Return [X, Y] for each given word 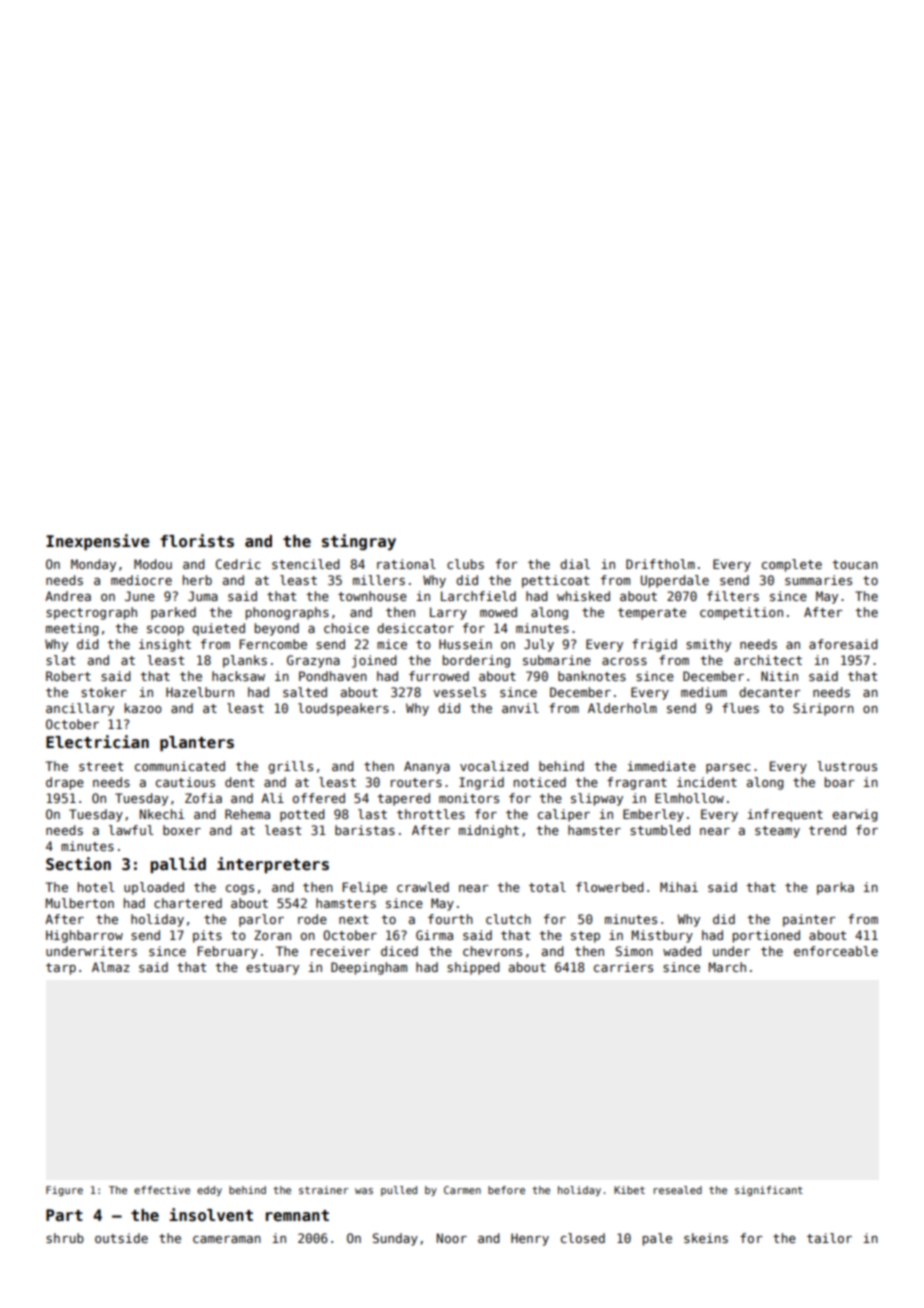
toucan [855, 564]
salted [305, 692]
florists [197, 541]
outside [121, 1238]
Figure [64, 1191]
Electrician [97, 742]
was [364, 1191]
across [624, 661]
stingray [359, 542]
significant [769, 1191]
